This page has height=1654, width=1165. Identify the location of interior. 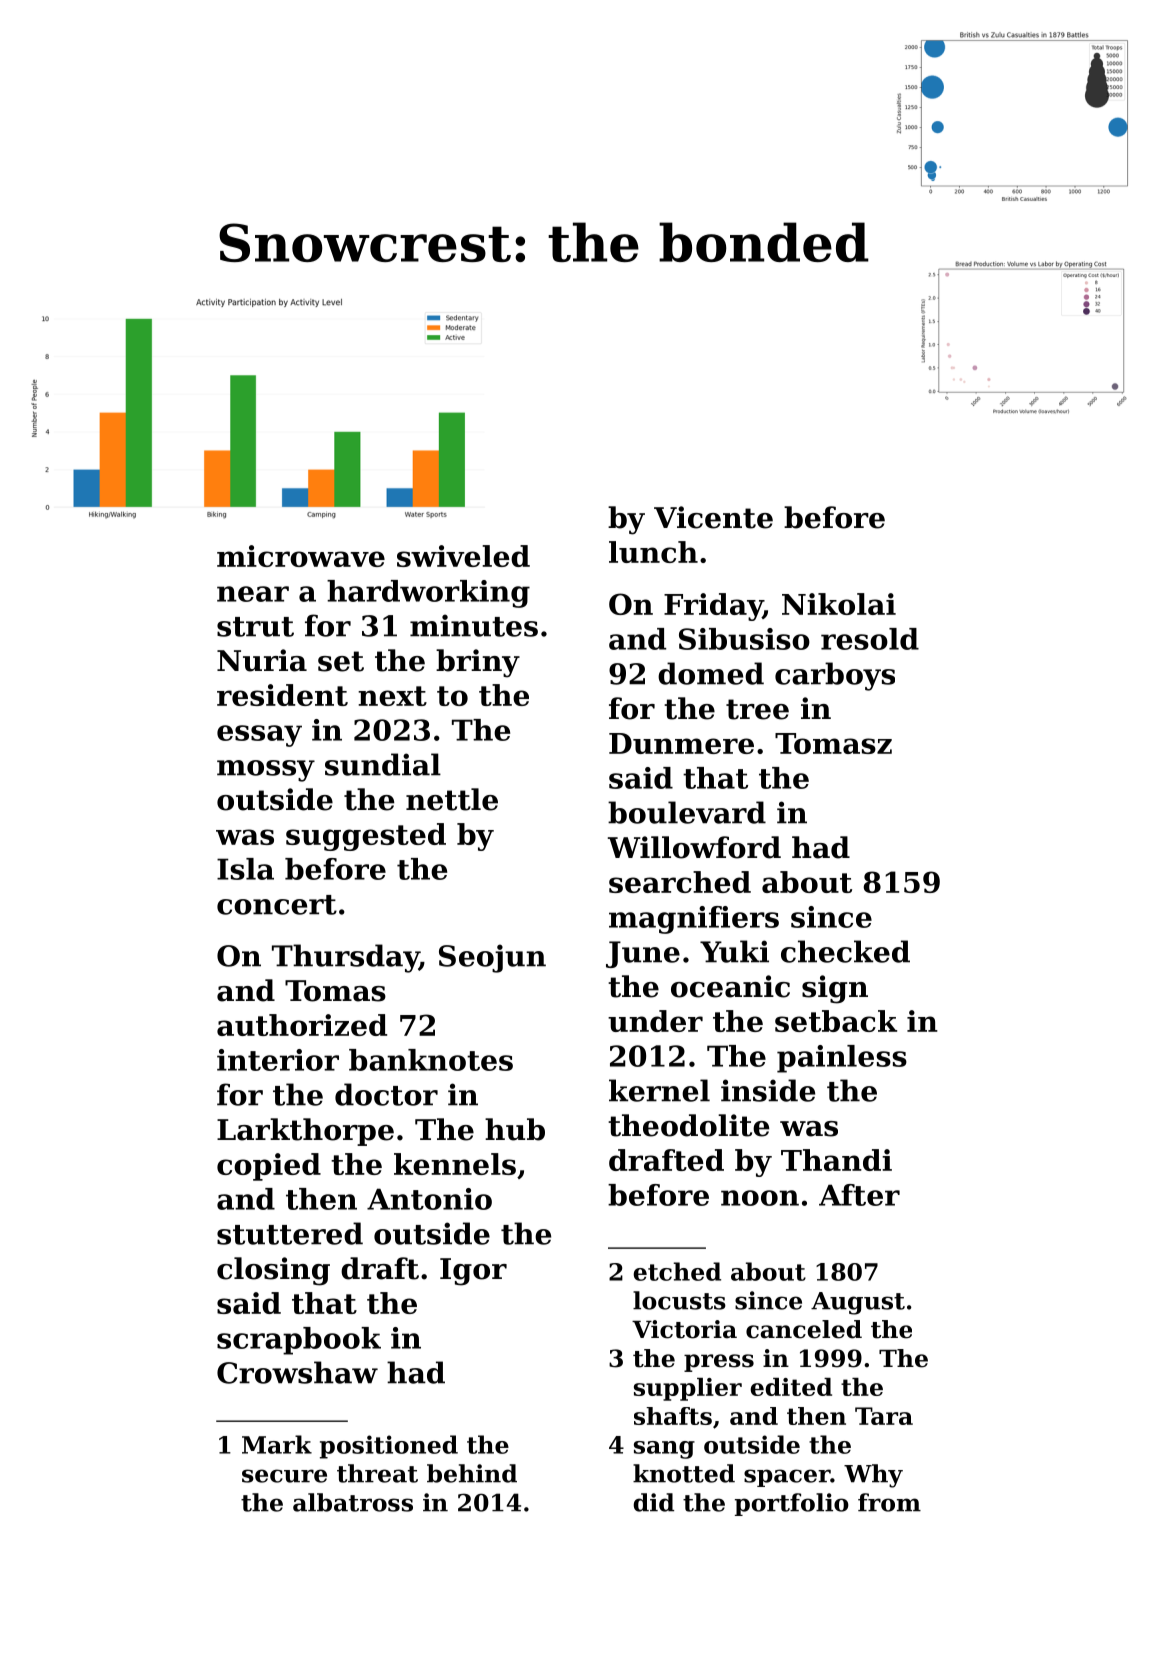
(278, 1060).
